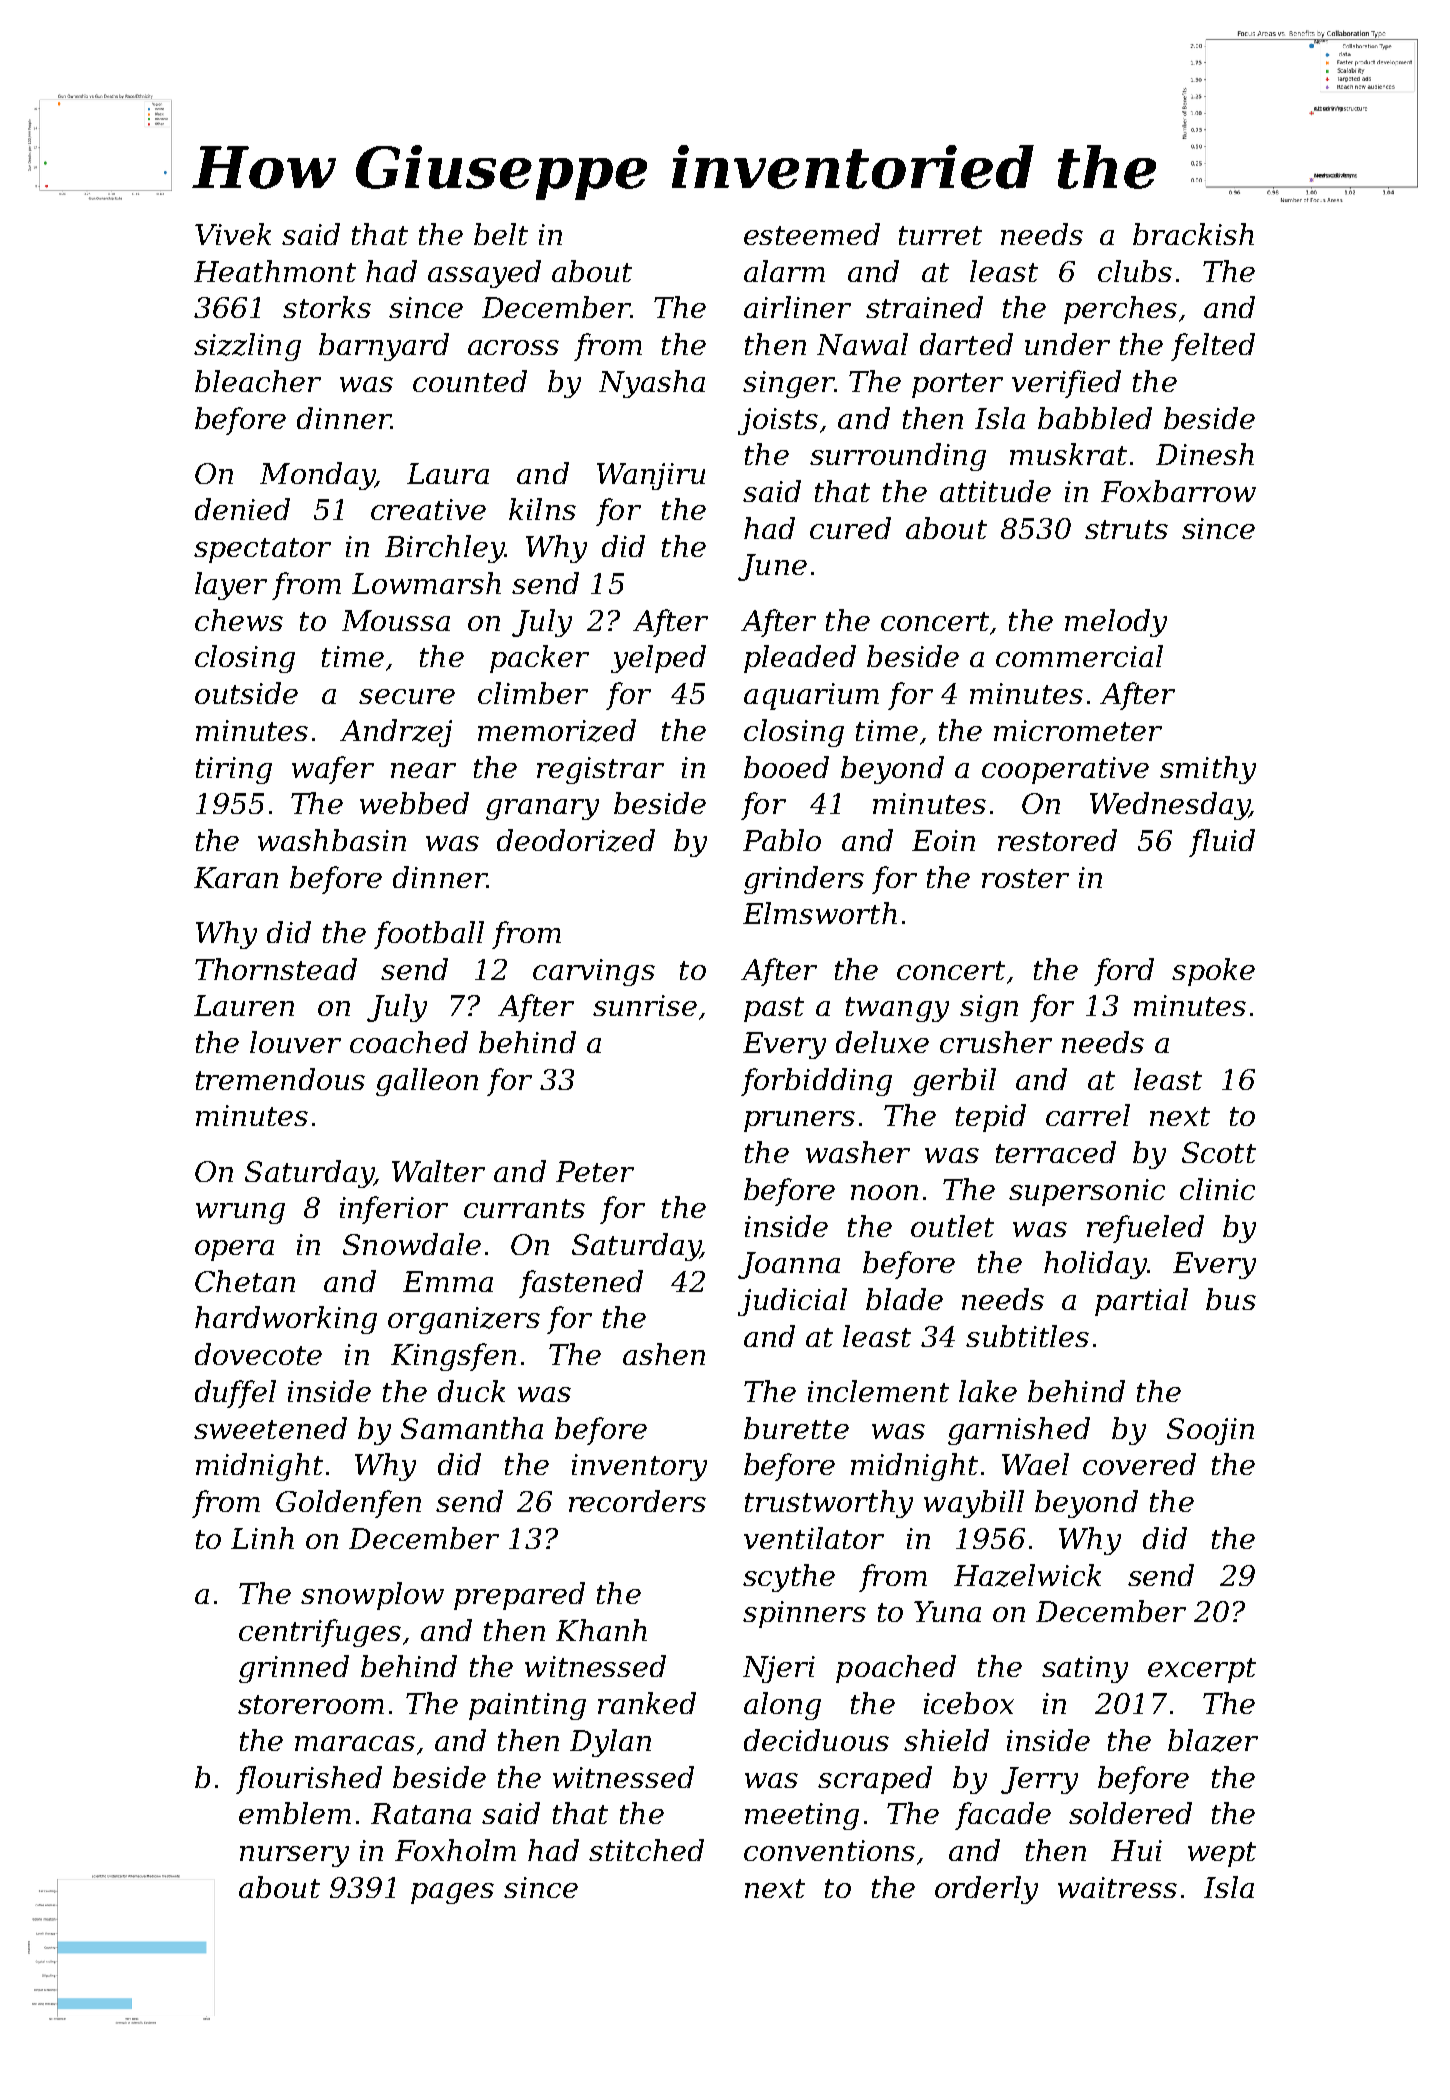  Describe the element at coordinates (878, 1391) in the screenshot. I see `inclement` at that location.
